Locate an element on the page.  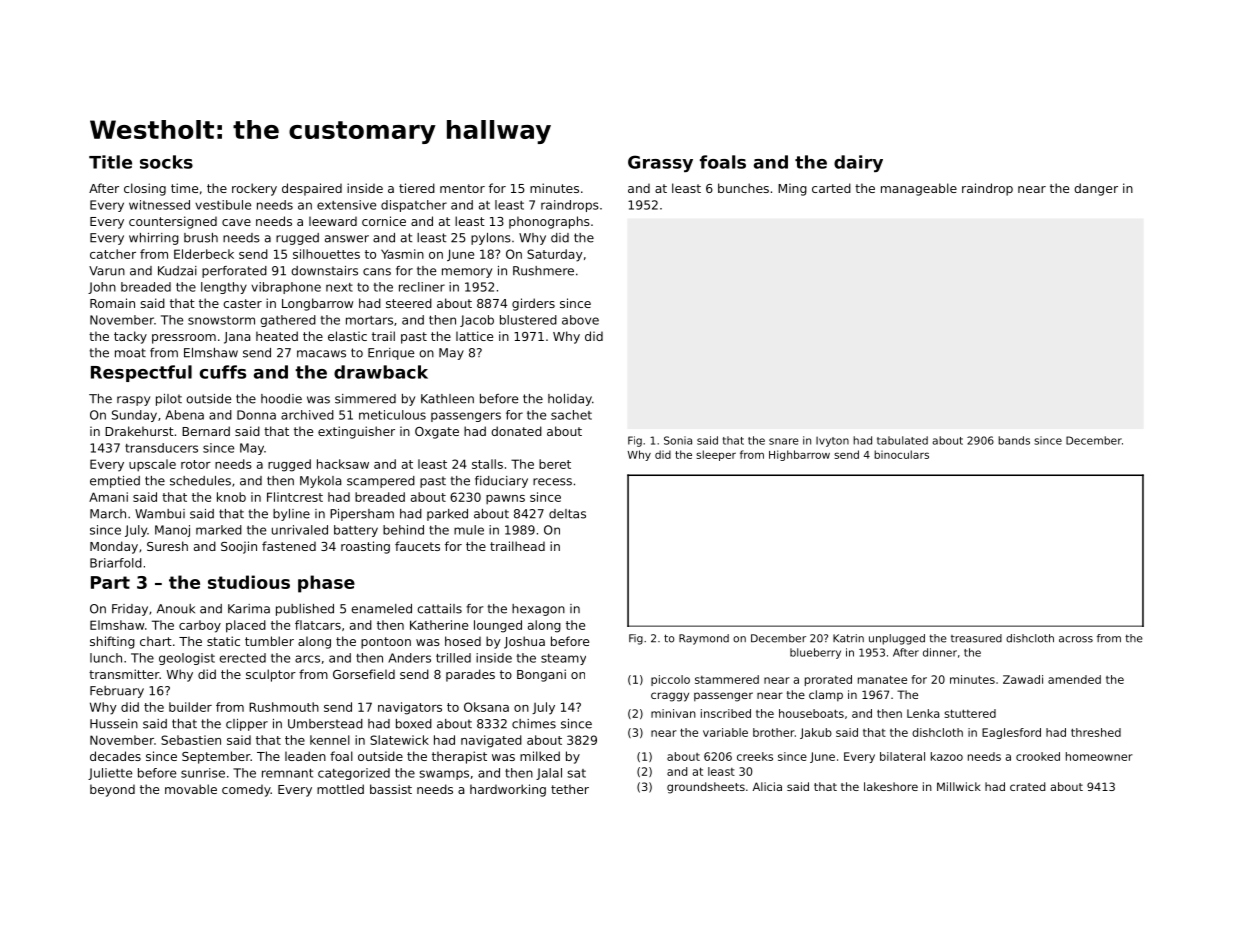
deltas is located at coordinates (567, 514).
